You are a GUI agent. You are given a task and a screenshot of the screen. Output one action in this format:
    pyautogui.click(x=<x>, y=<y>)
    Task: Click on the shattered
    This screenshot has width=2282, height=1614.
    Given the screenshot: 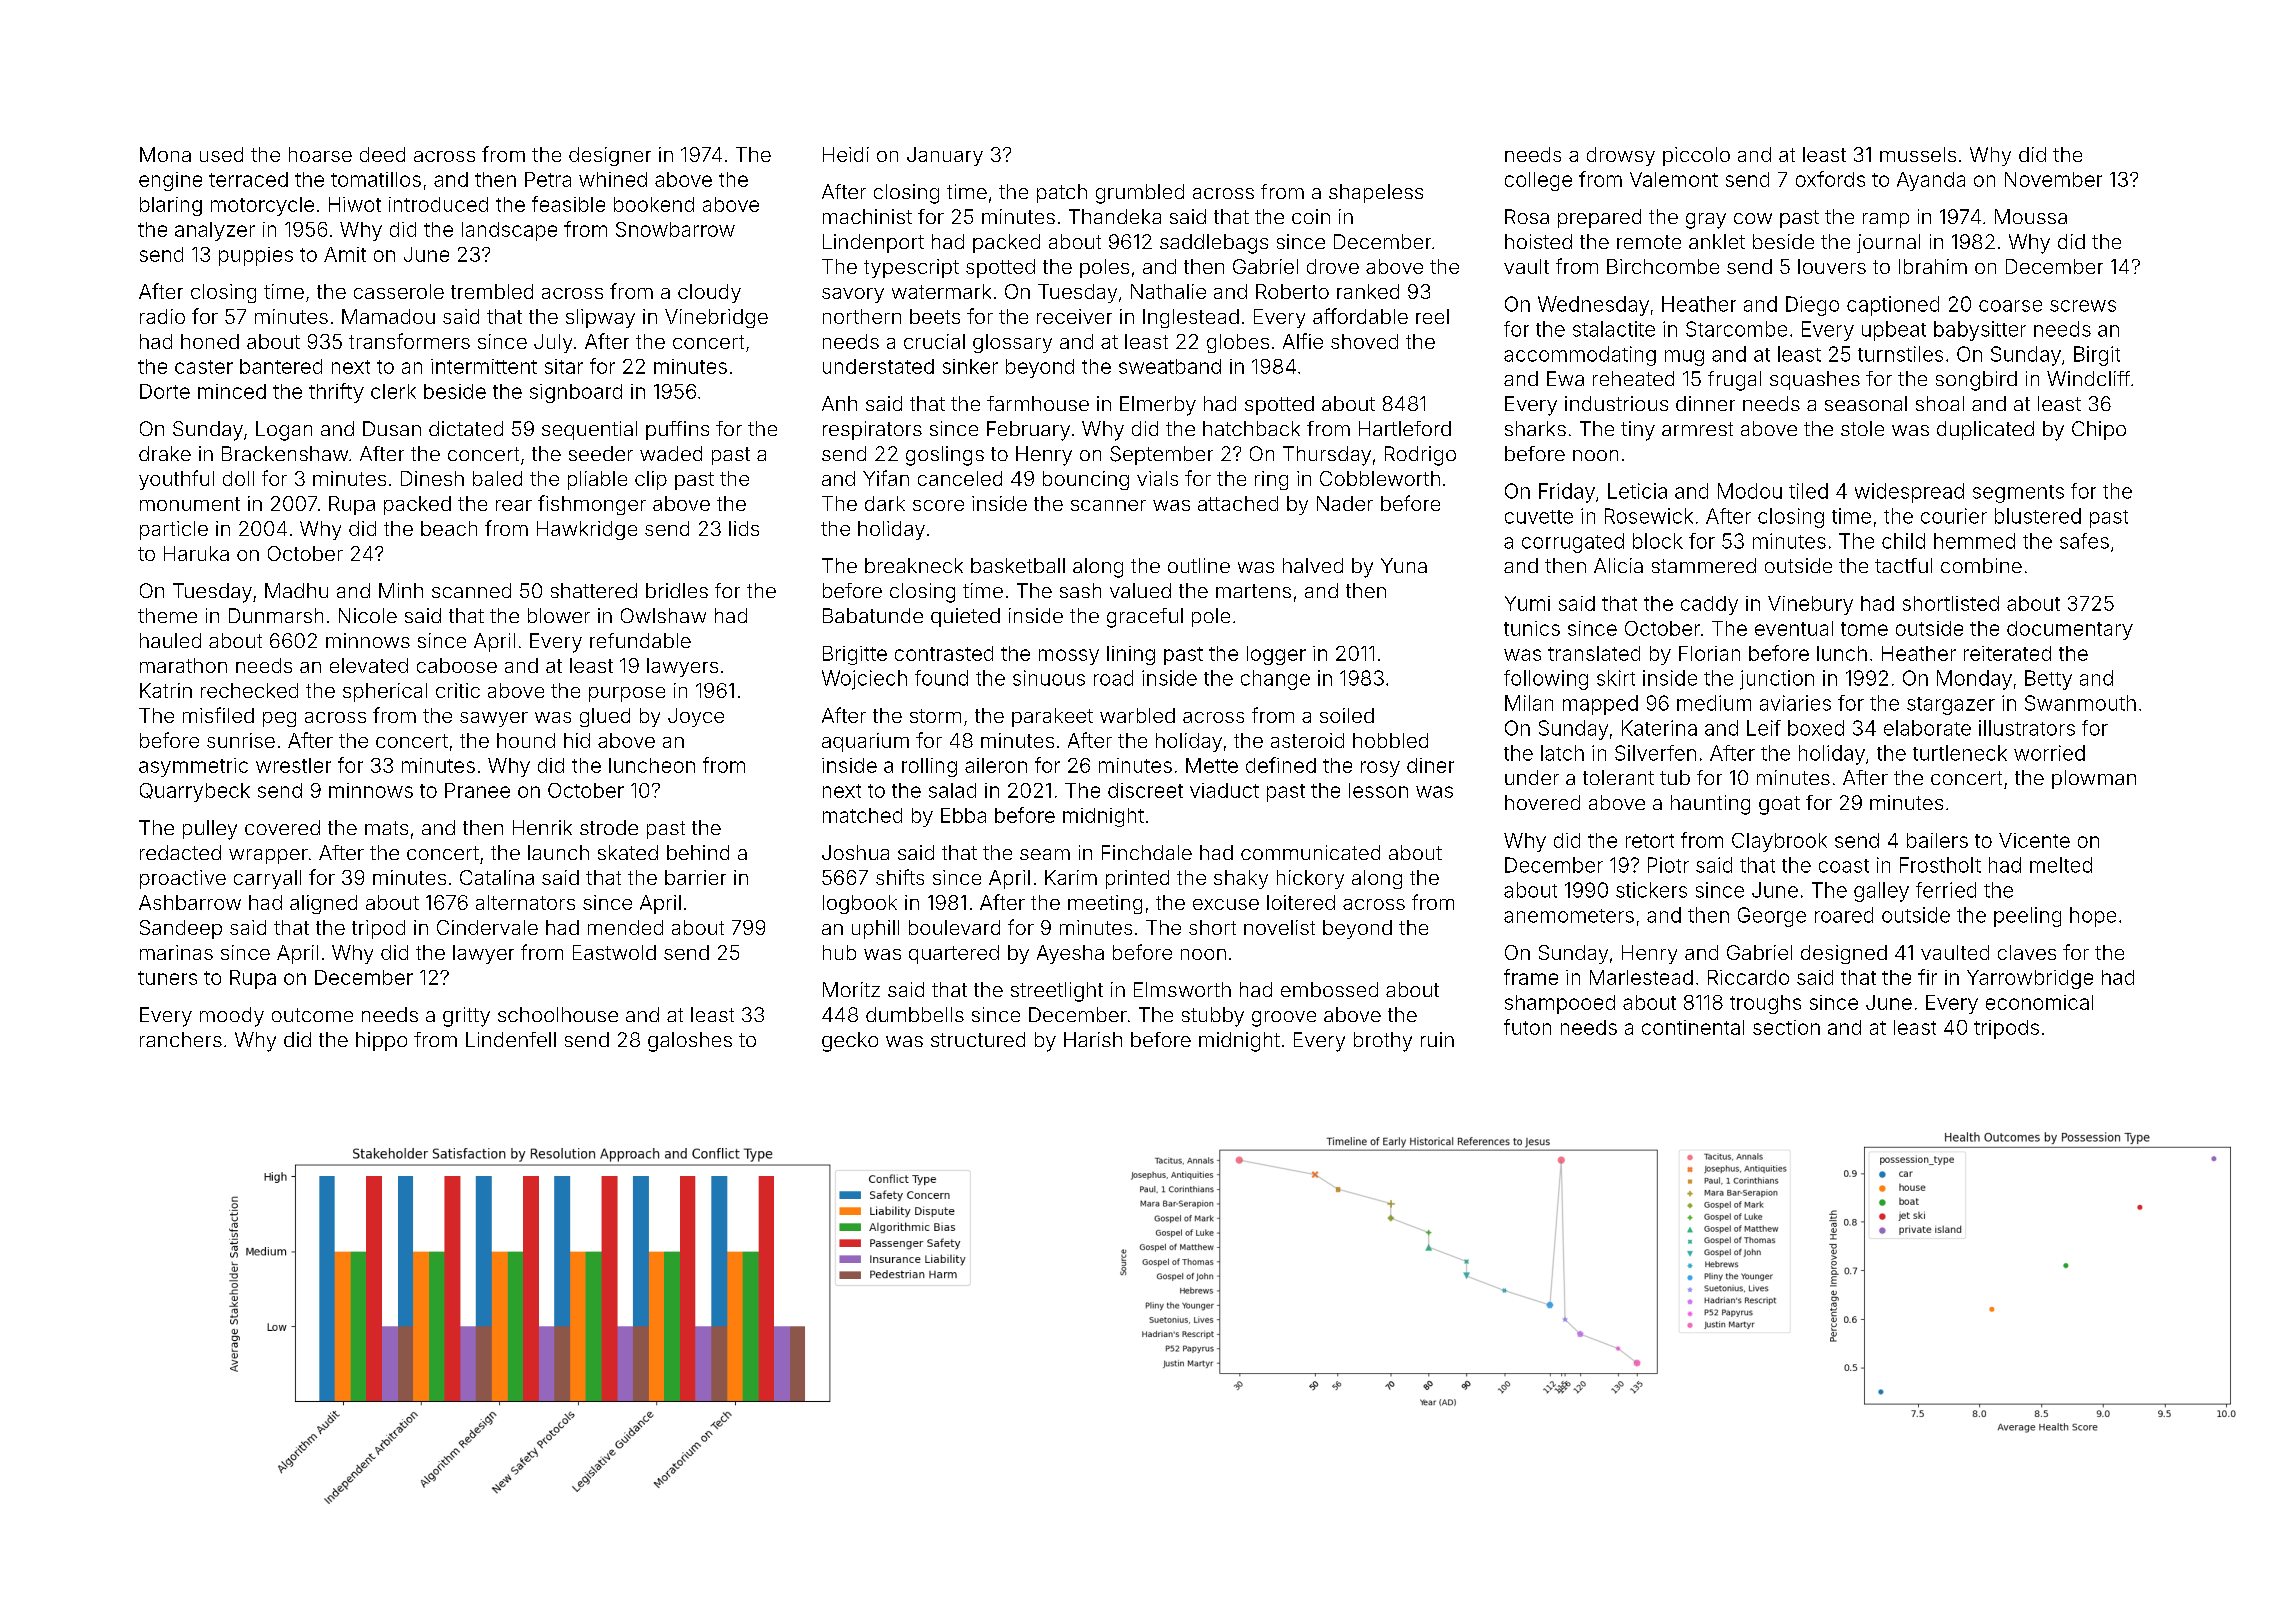 What is the action you would take?
    pyautogui.click(x=594, y=590)
